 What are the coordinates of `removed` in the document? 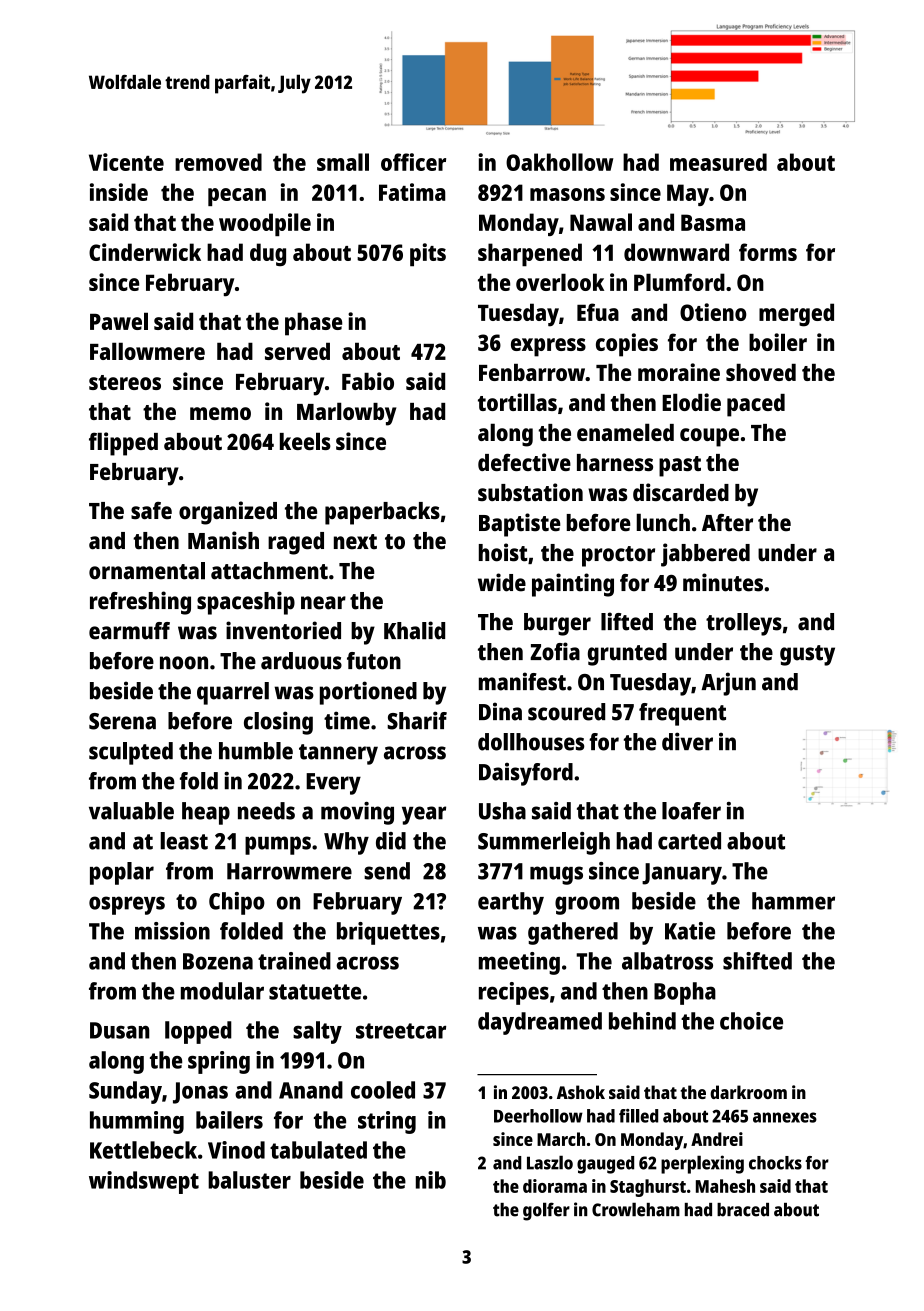 It's located at (218, 162).
